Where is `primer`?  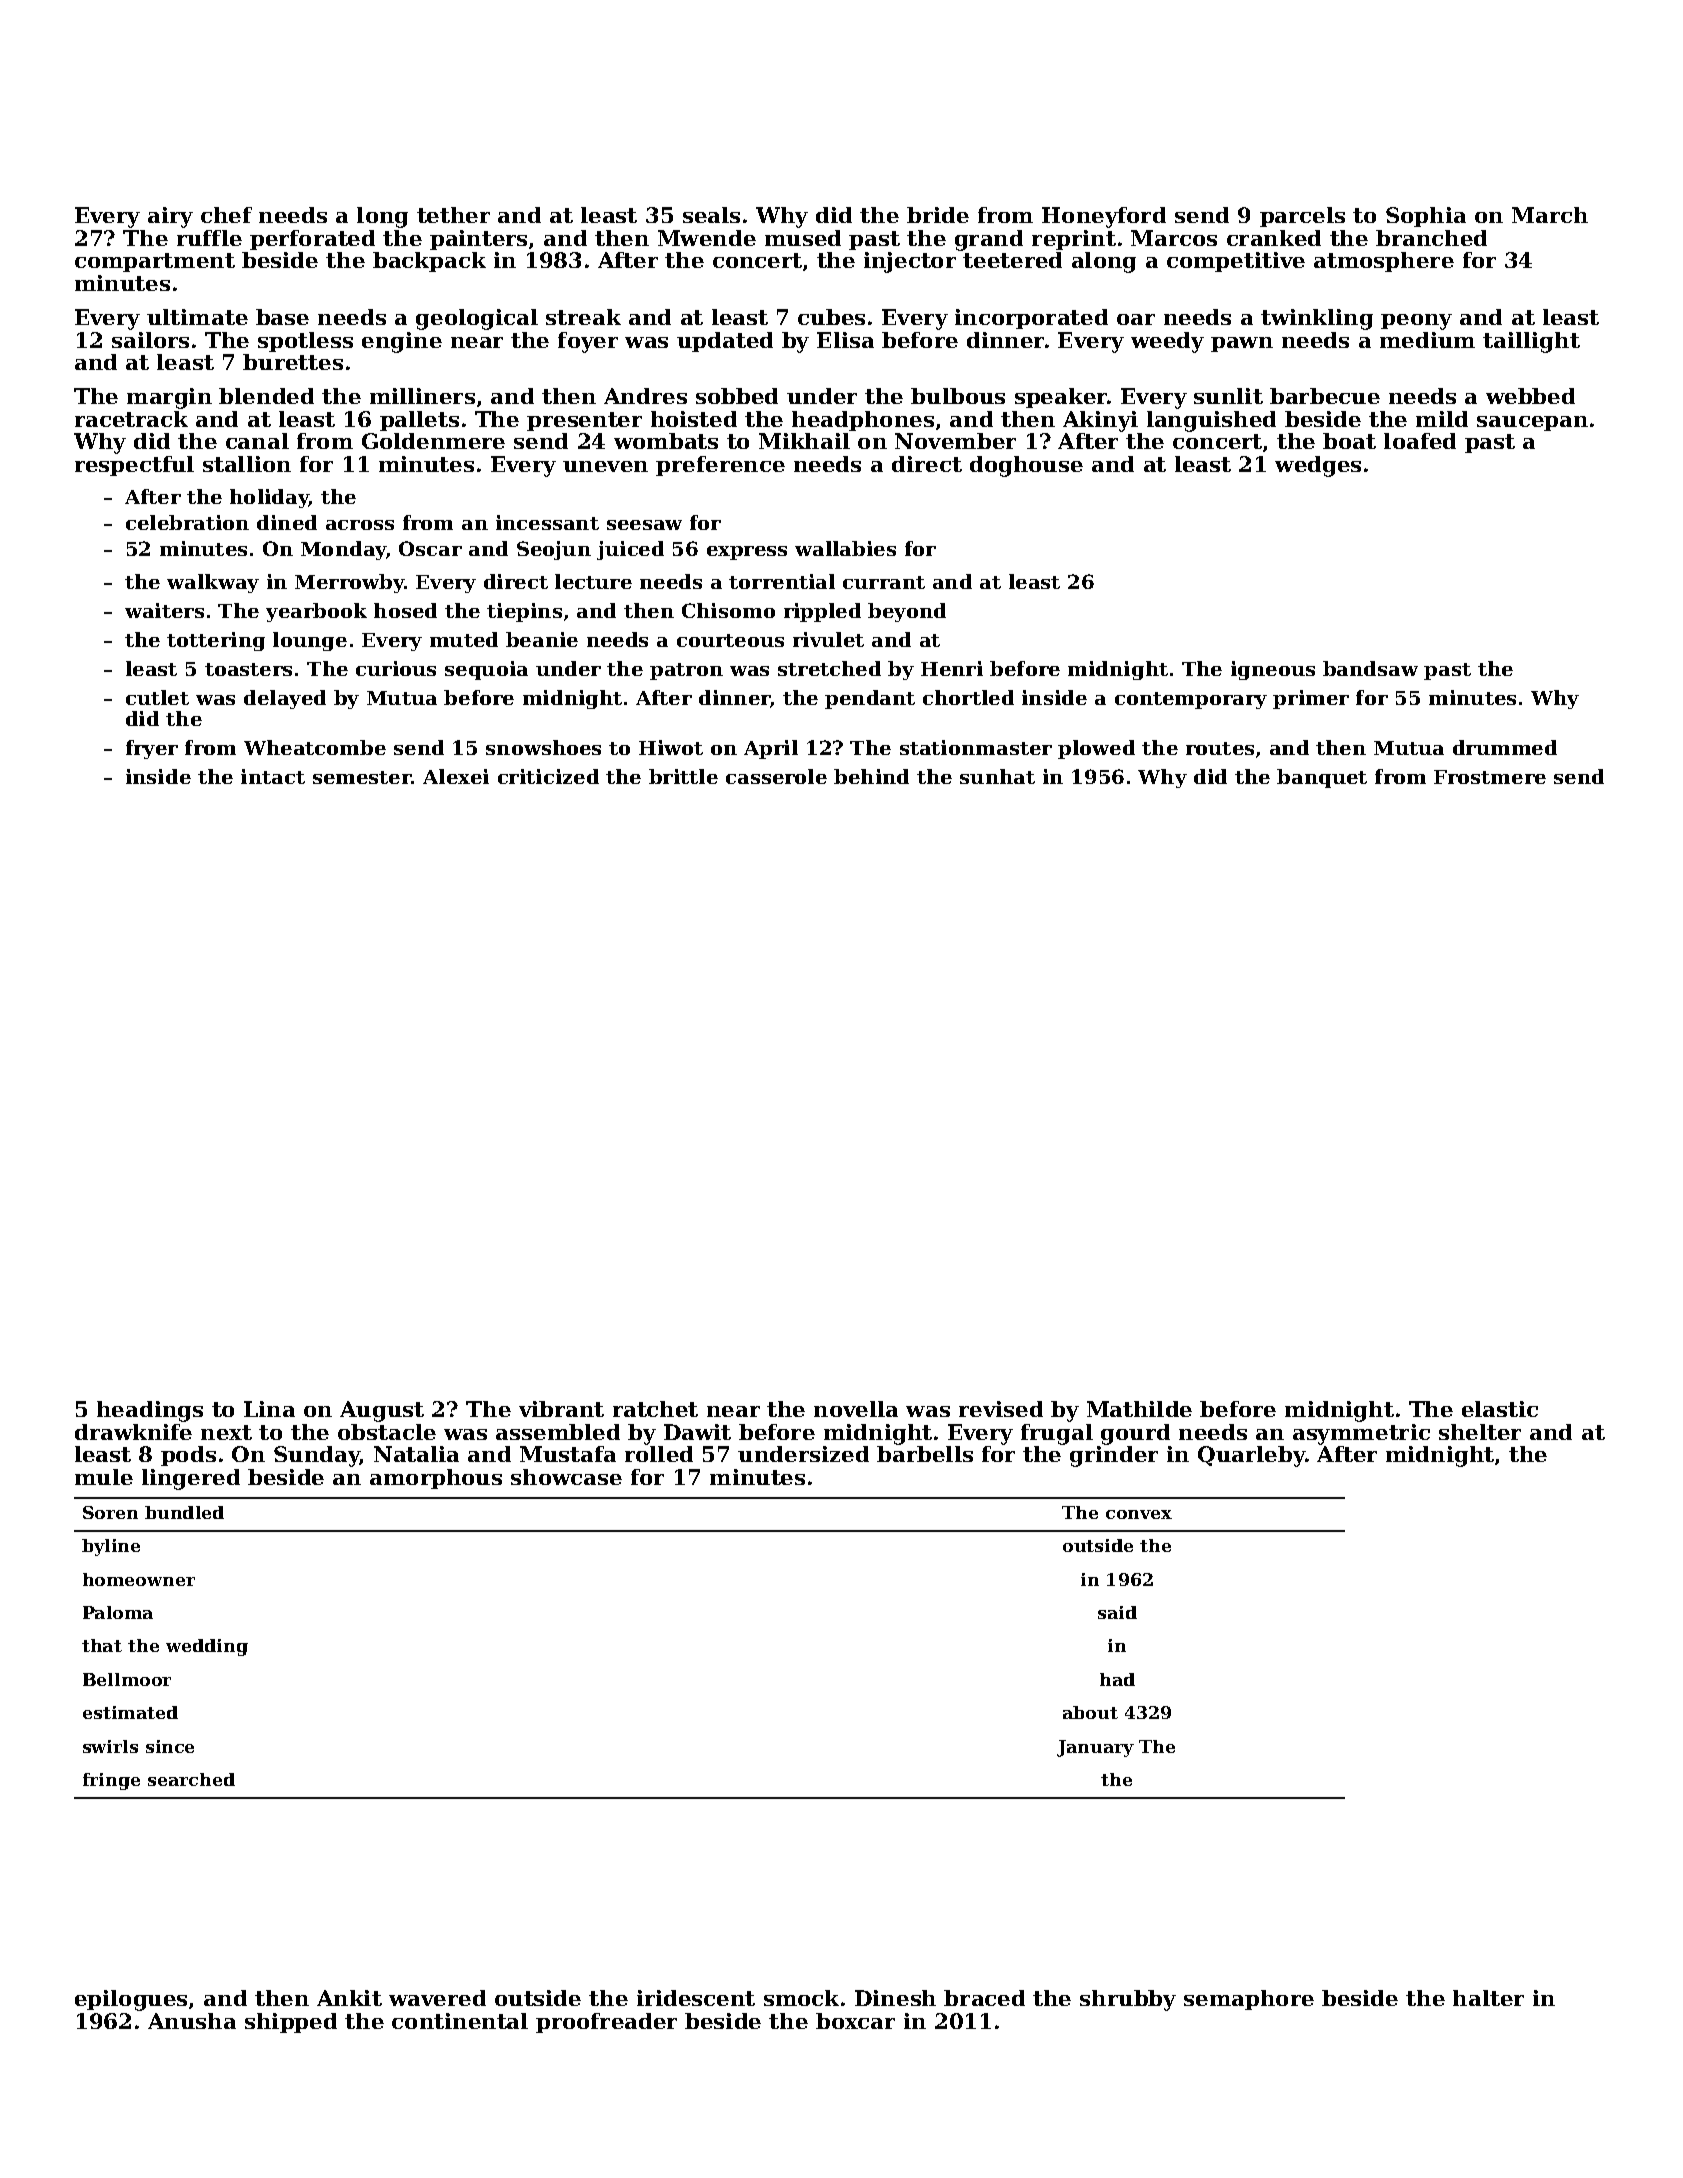
primer is located at coordinates (1311, 699).
